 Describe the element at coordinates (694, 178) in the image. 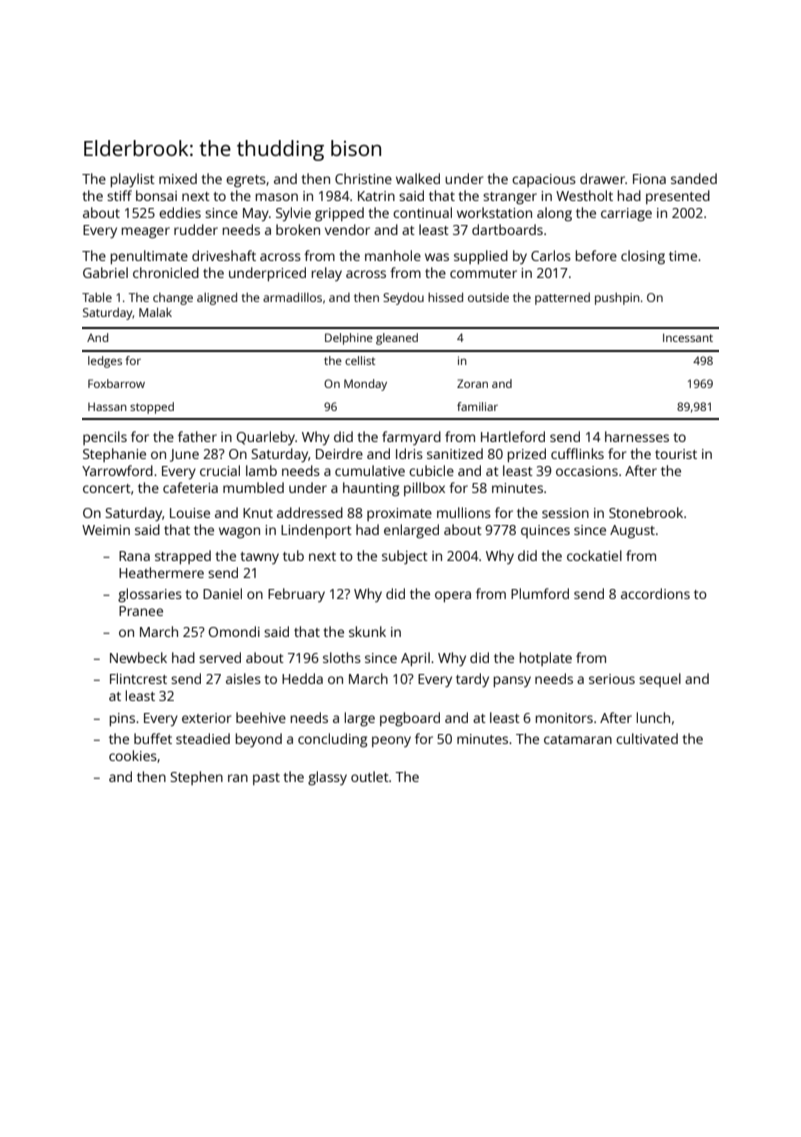

I see `sanded` at that location.
